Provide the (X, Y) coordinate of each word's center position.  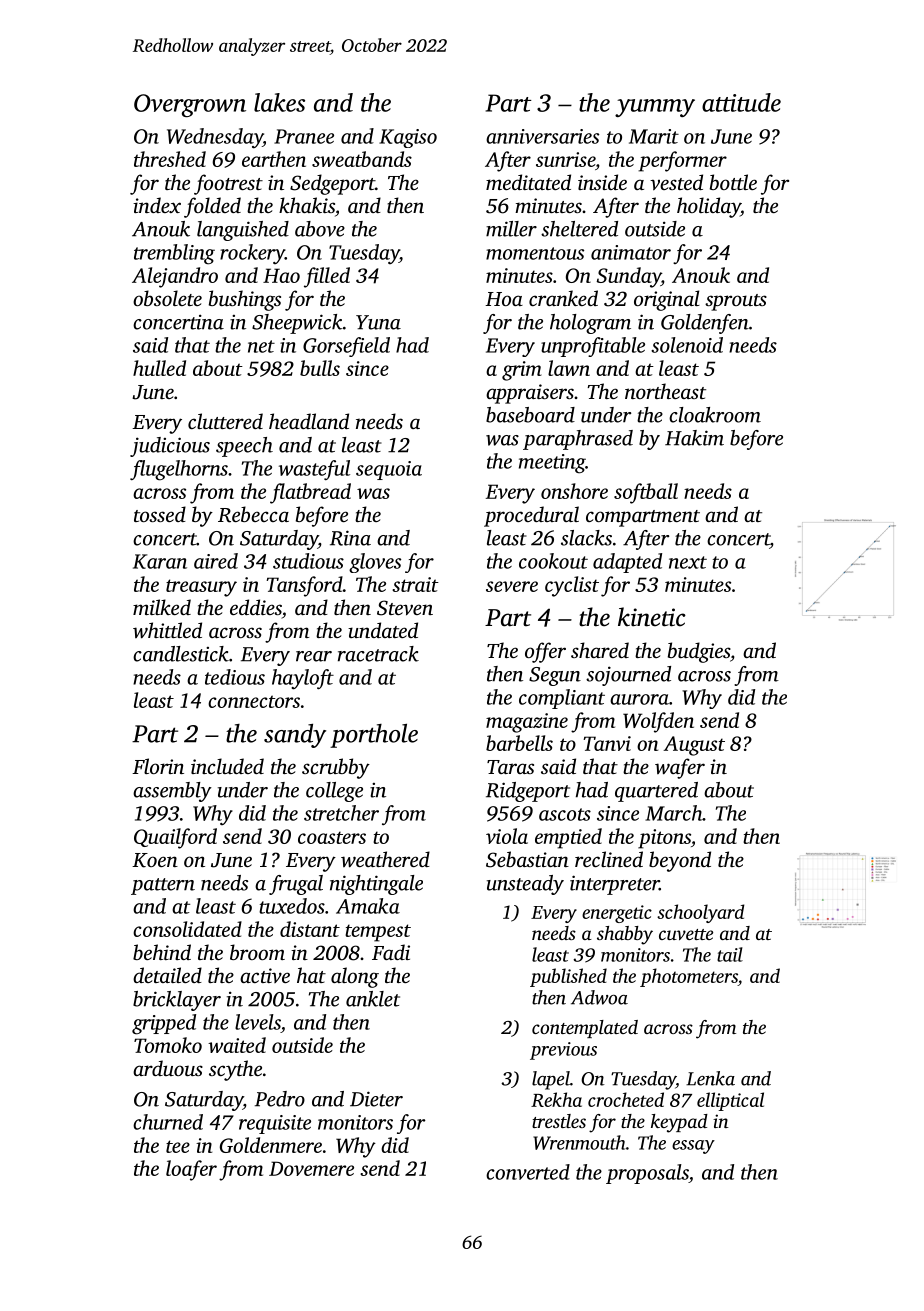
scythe (235, 1070)
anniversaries (542, 136)
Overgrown (190, 105)
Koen (155, 860)
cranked (563, 298)
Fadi (391, 952)
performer (682, 161)
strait (415, 584)
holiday (709, 207)
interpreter (614, 885)
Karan (160, 561)
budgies (699, 652)
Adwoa (599, 997)
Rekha (556, 1099)
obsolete (167, 298)
